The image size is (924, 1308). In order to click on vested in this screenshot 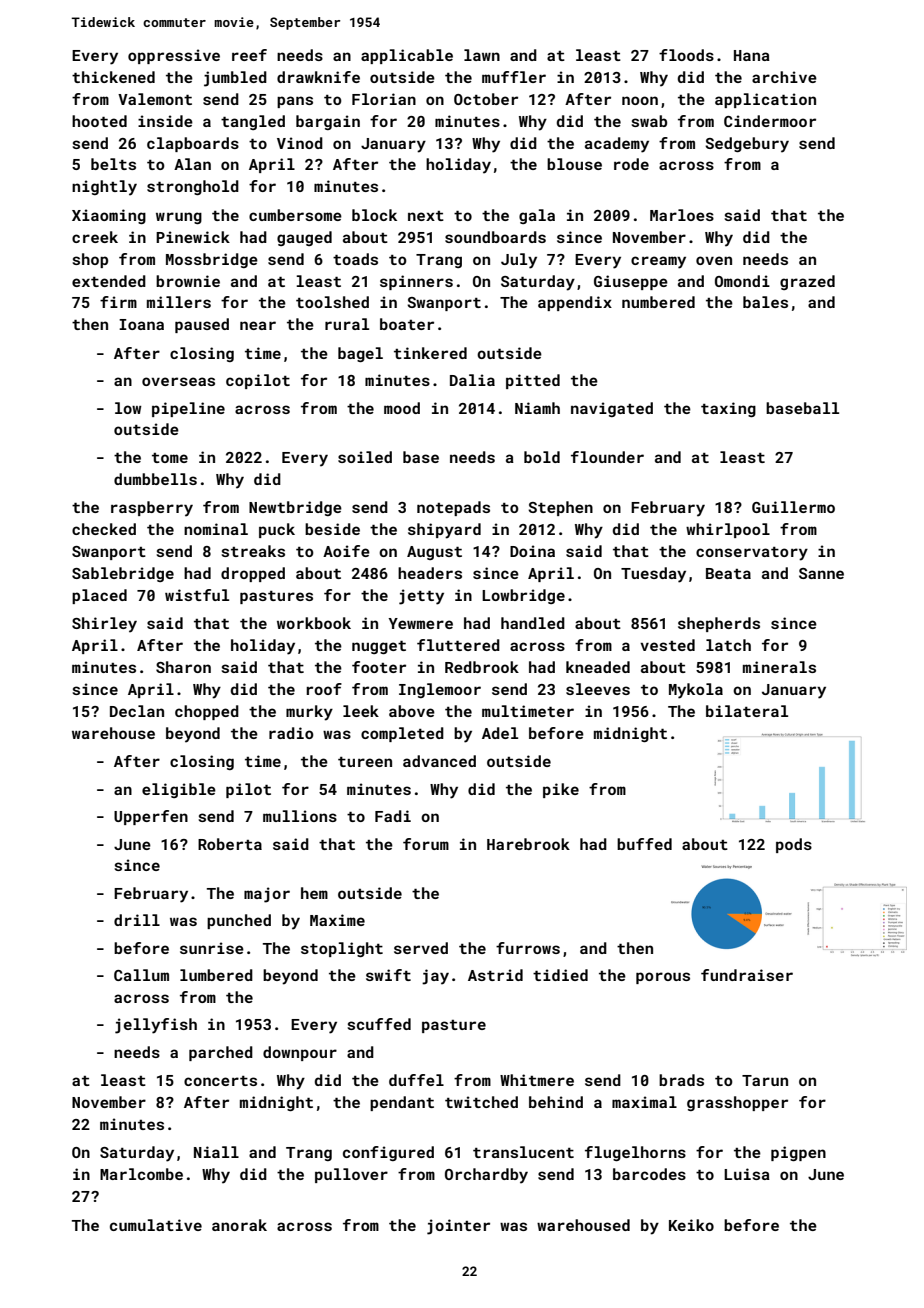, I will do `click(667, 645)`.
